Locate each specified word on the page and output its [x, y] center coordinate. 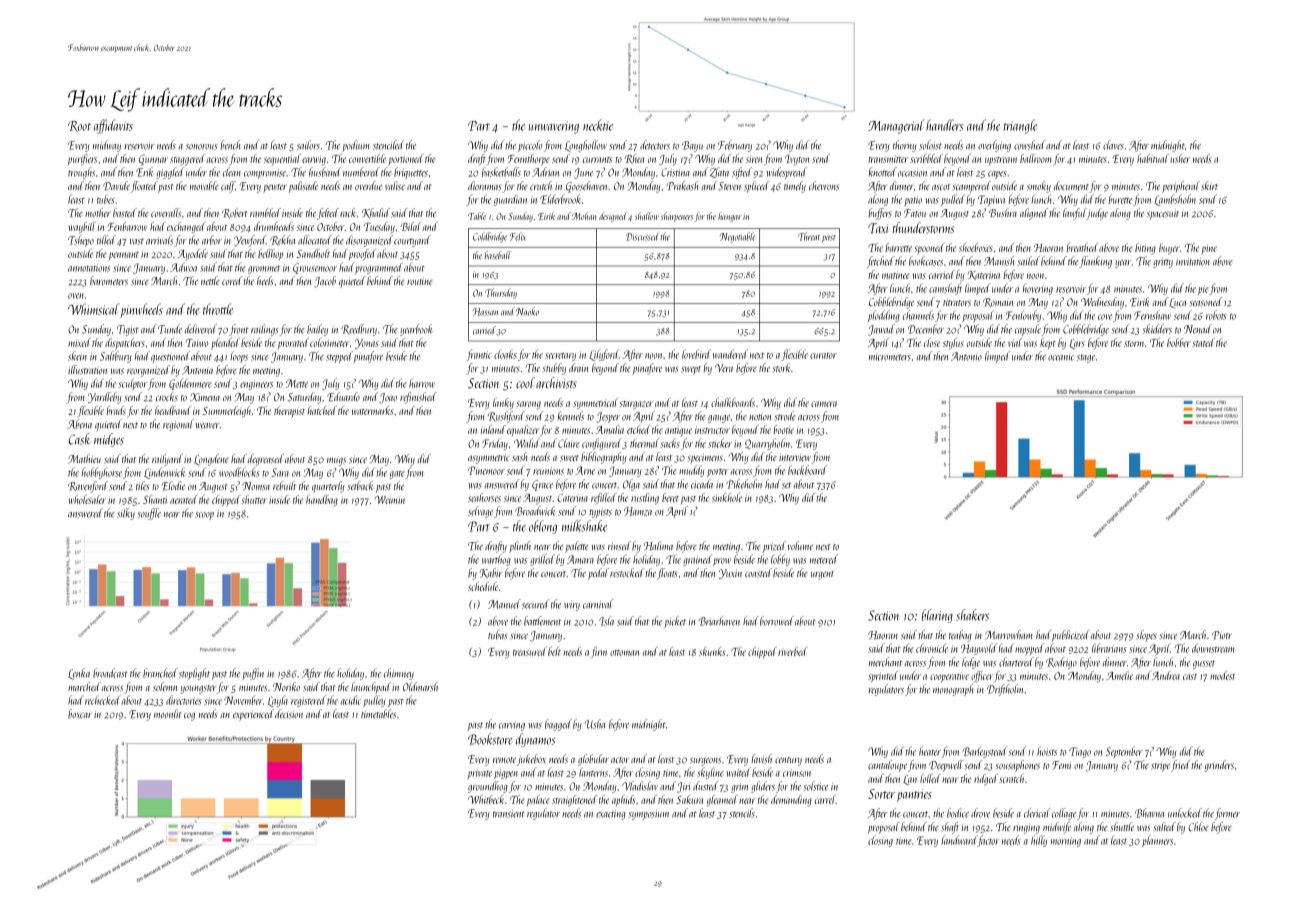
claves [1113, 145]
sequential [282, 160]
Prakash [682, 186]
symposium [649, 815]
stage [1086, 358]
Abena [79, 424]
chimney [399, 674]
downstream [1213, 648]
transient [509, 814]
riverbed [792, 651]
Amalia [609, 429]
